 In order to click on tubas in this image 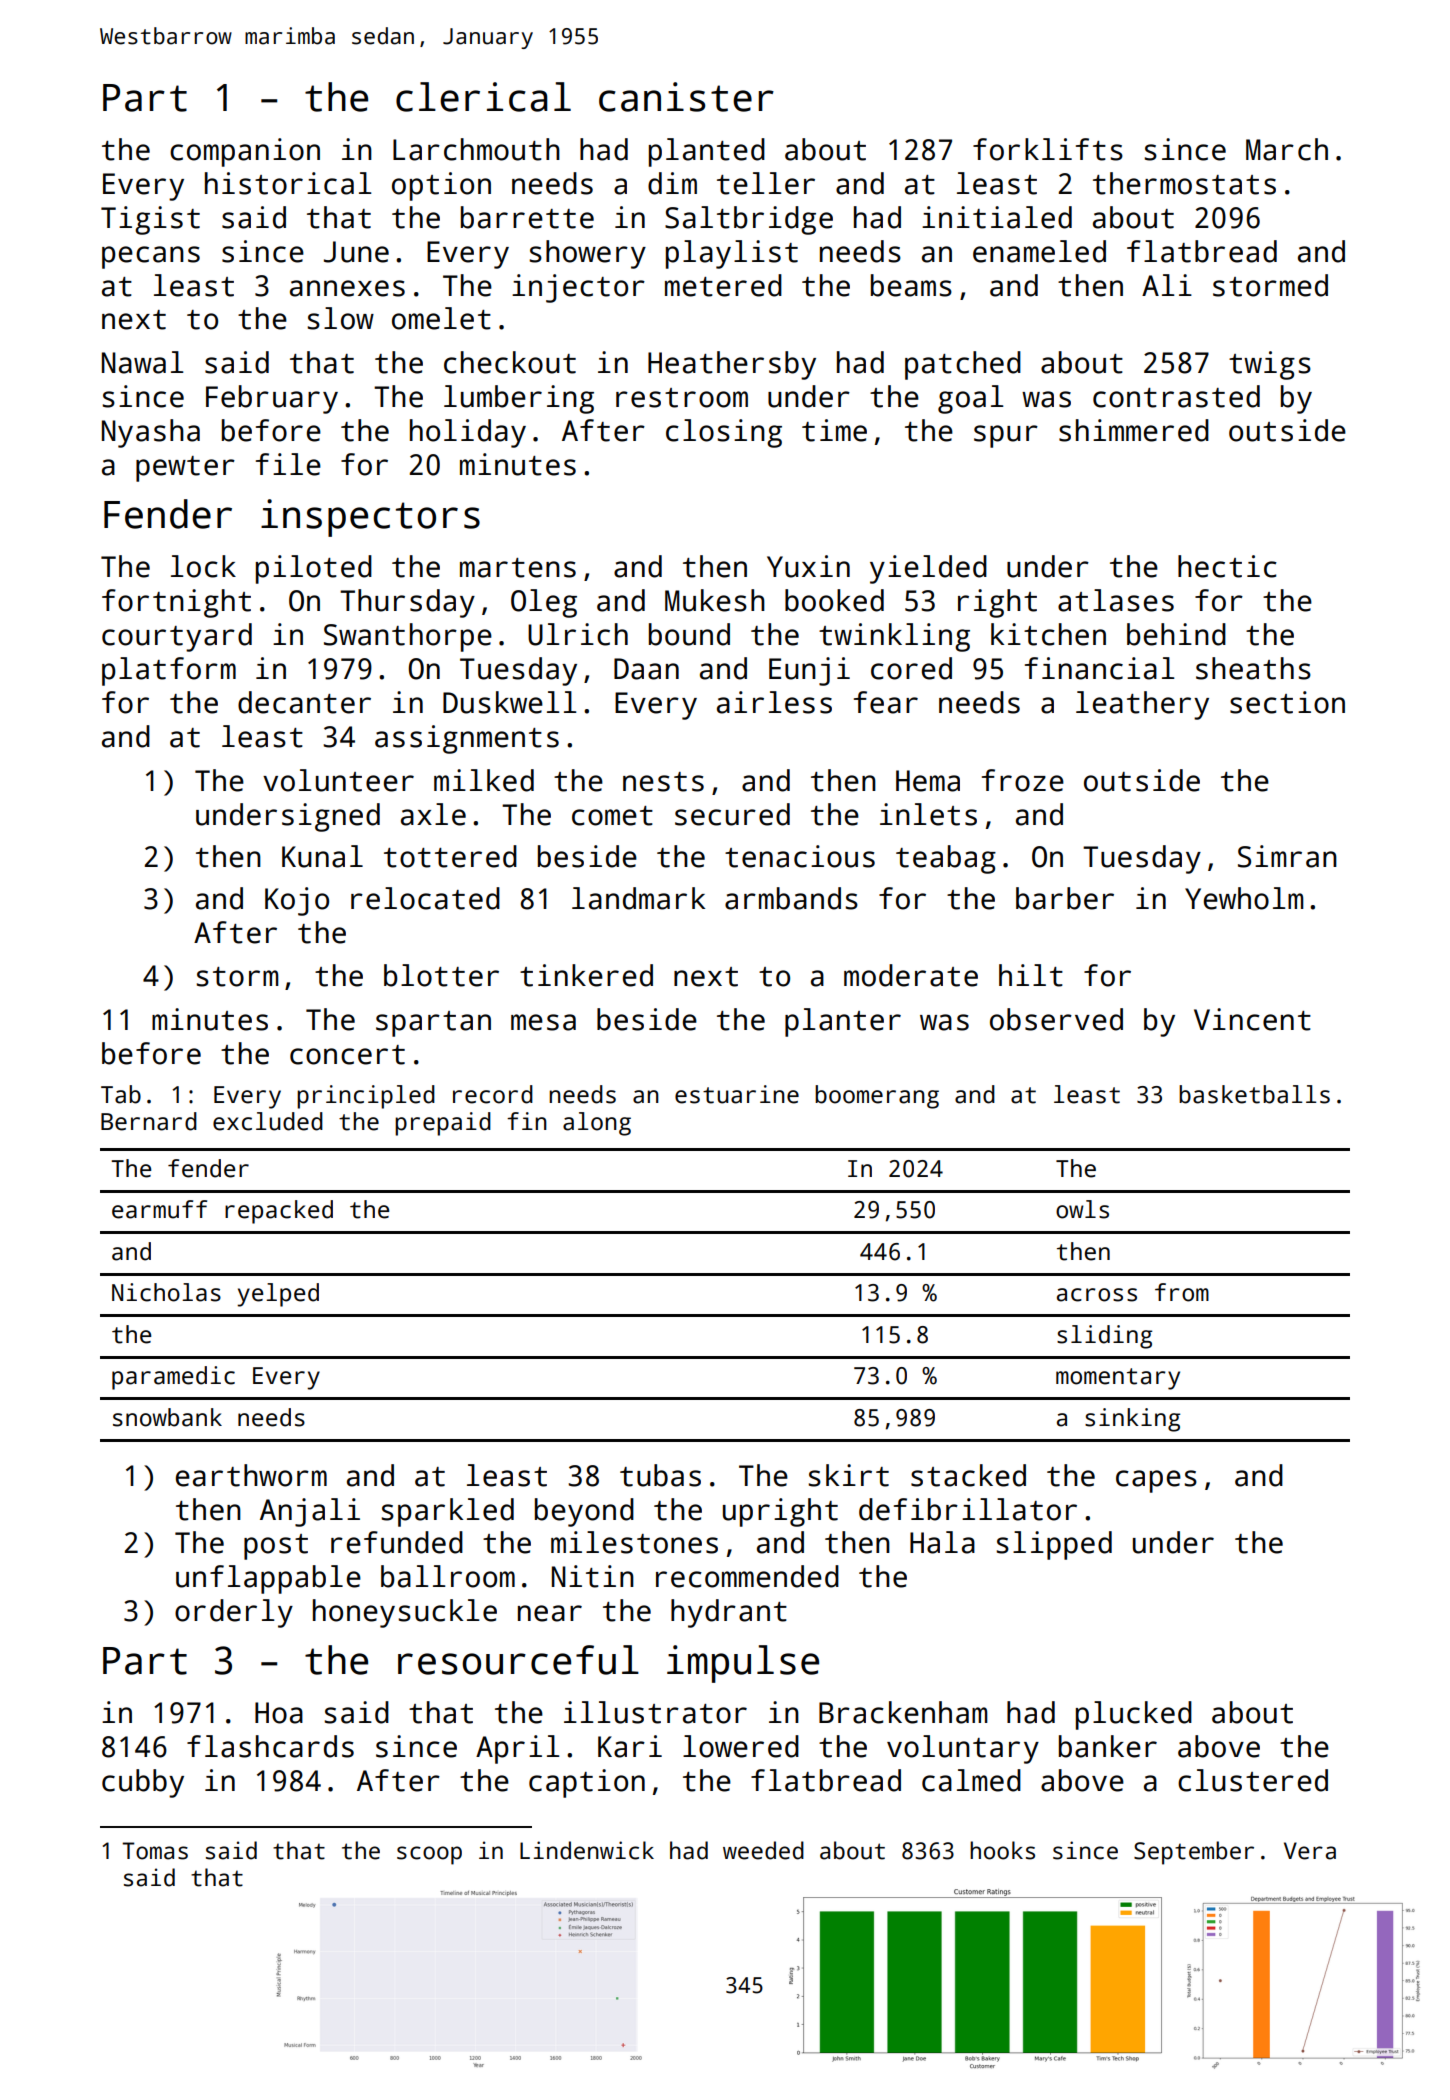, I will do `click(660, 1475)`.
